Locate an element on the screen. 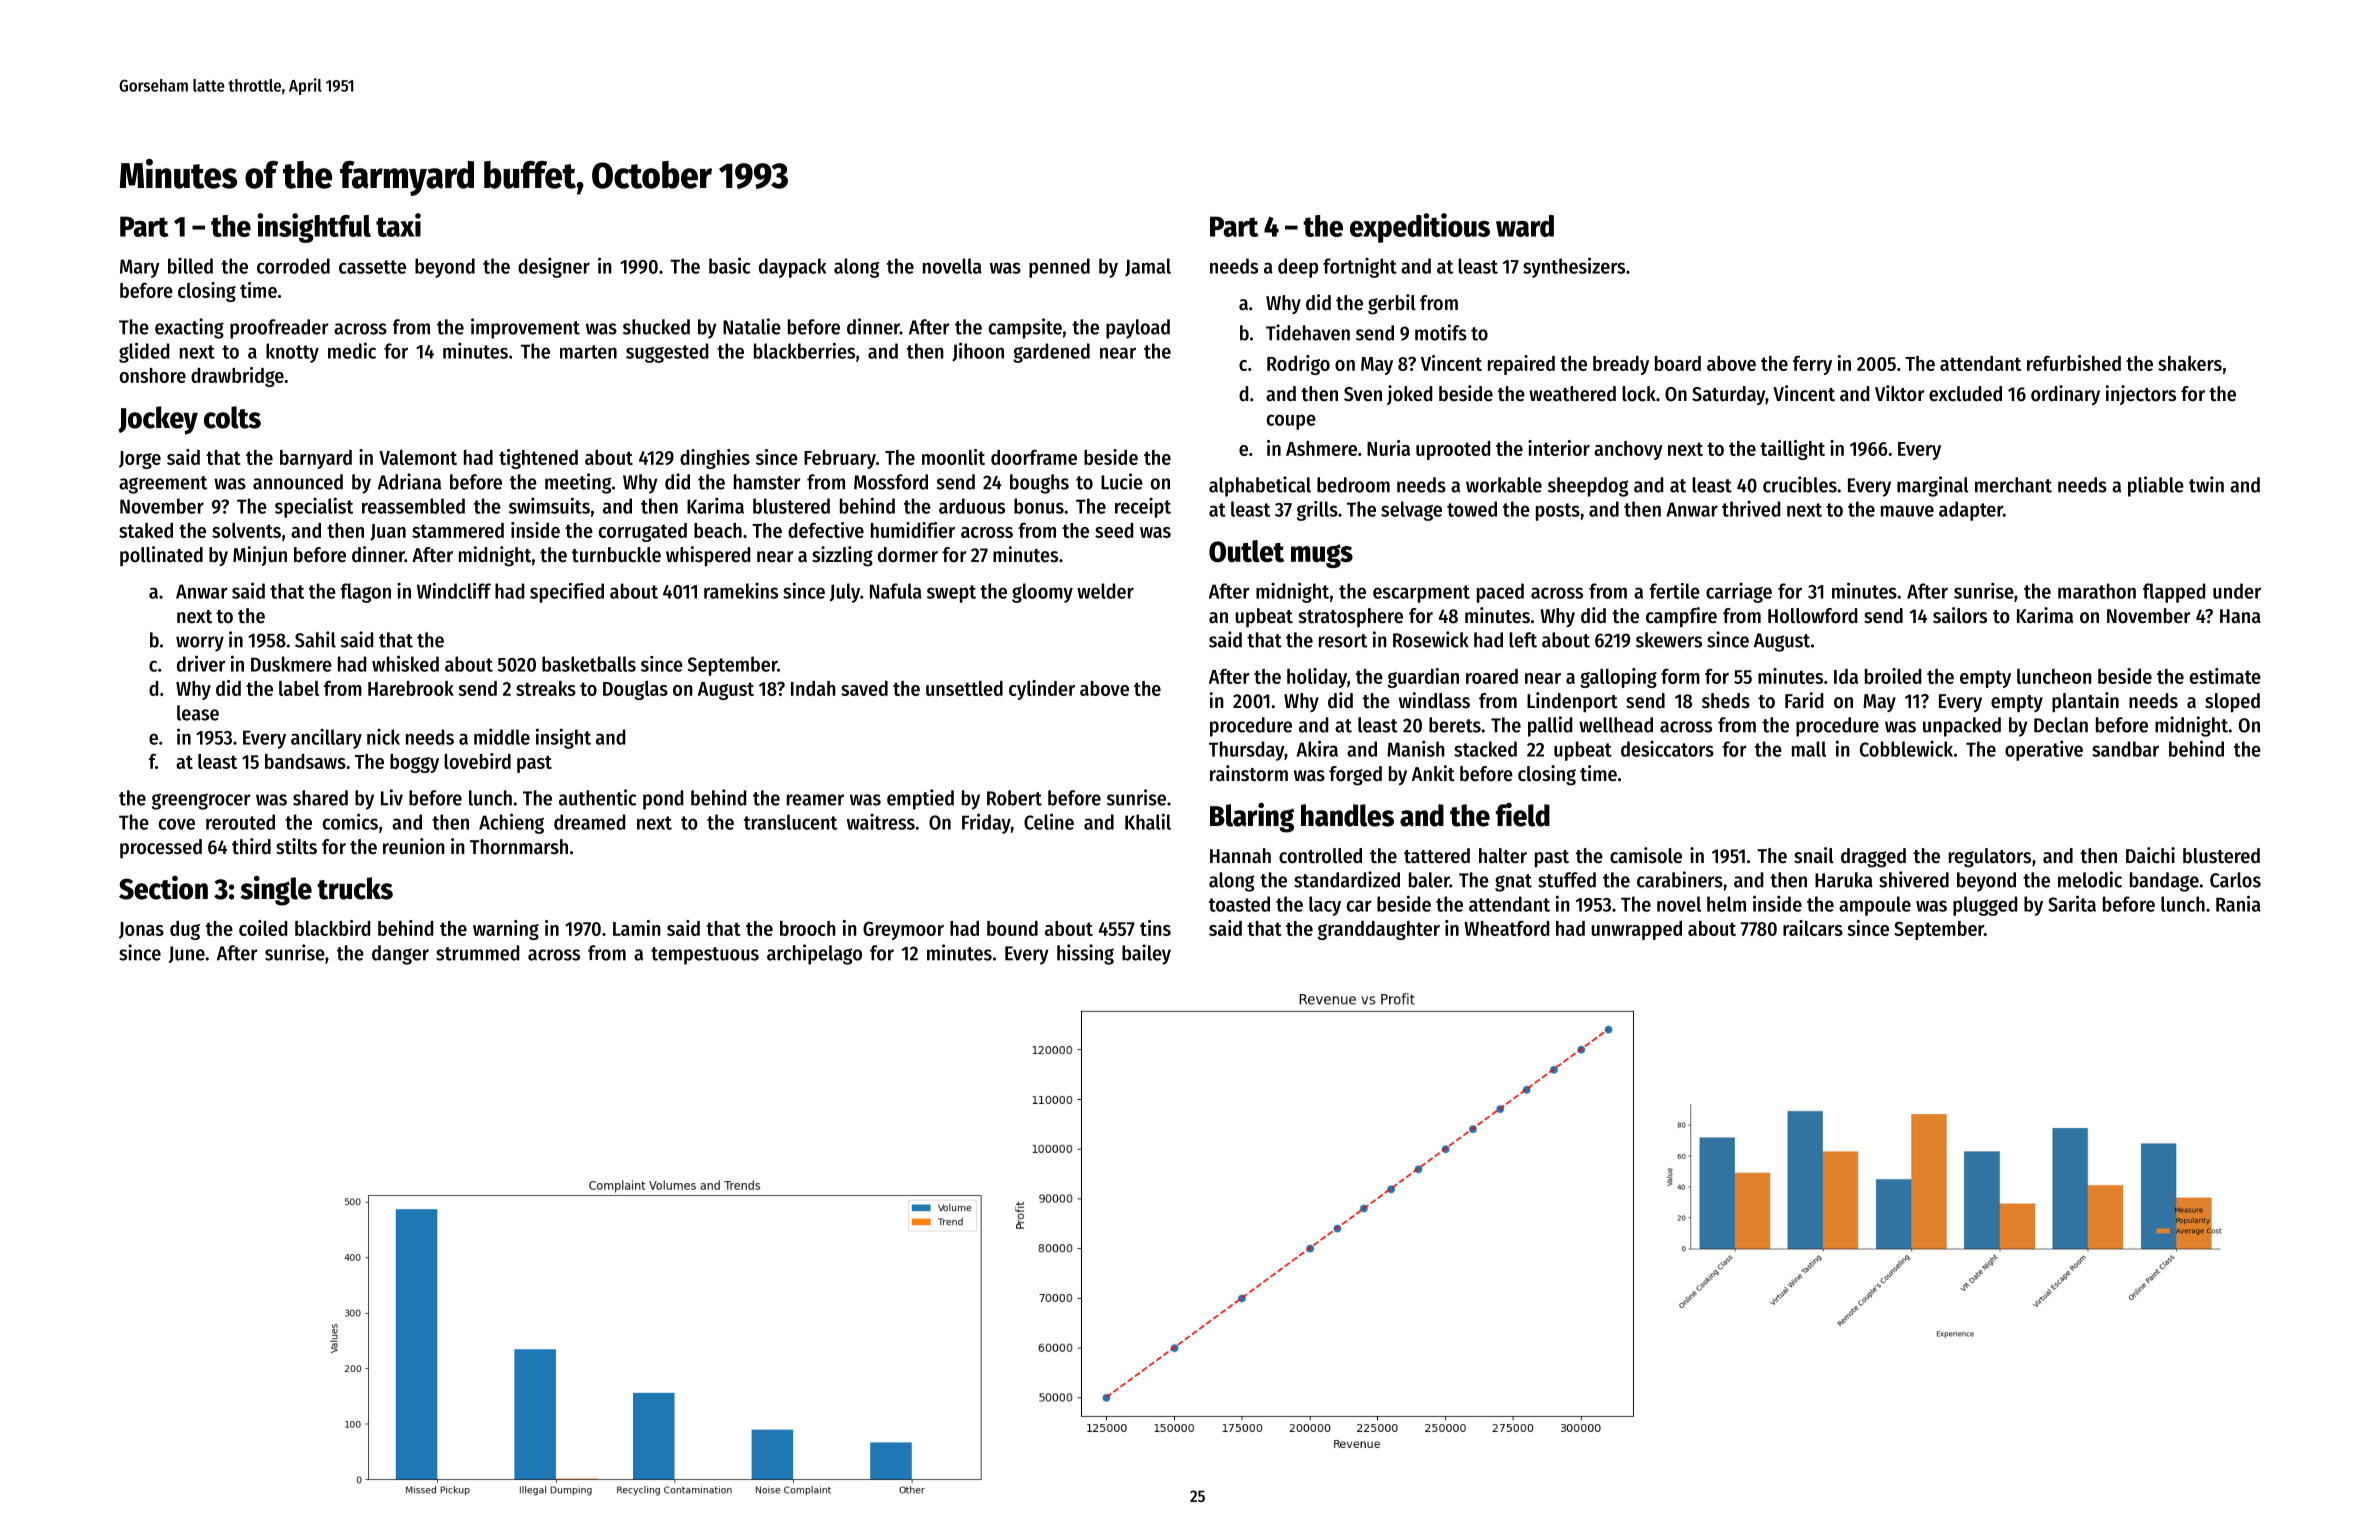 The width and height of the screenshot is (2380, 1540). controlled is located at coordinates (1320, 856).
